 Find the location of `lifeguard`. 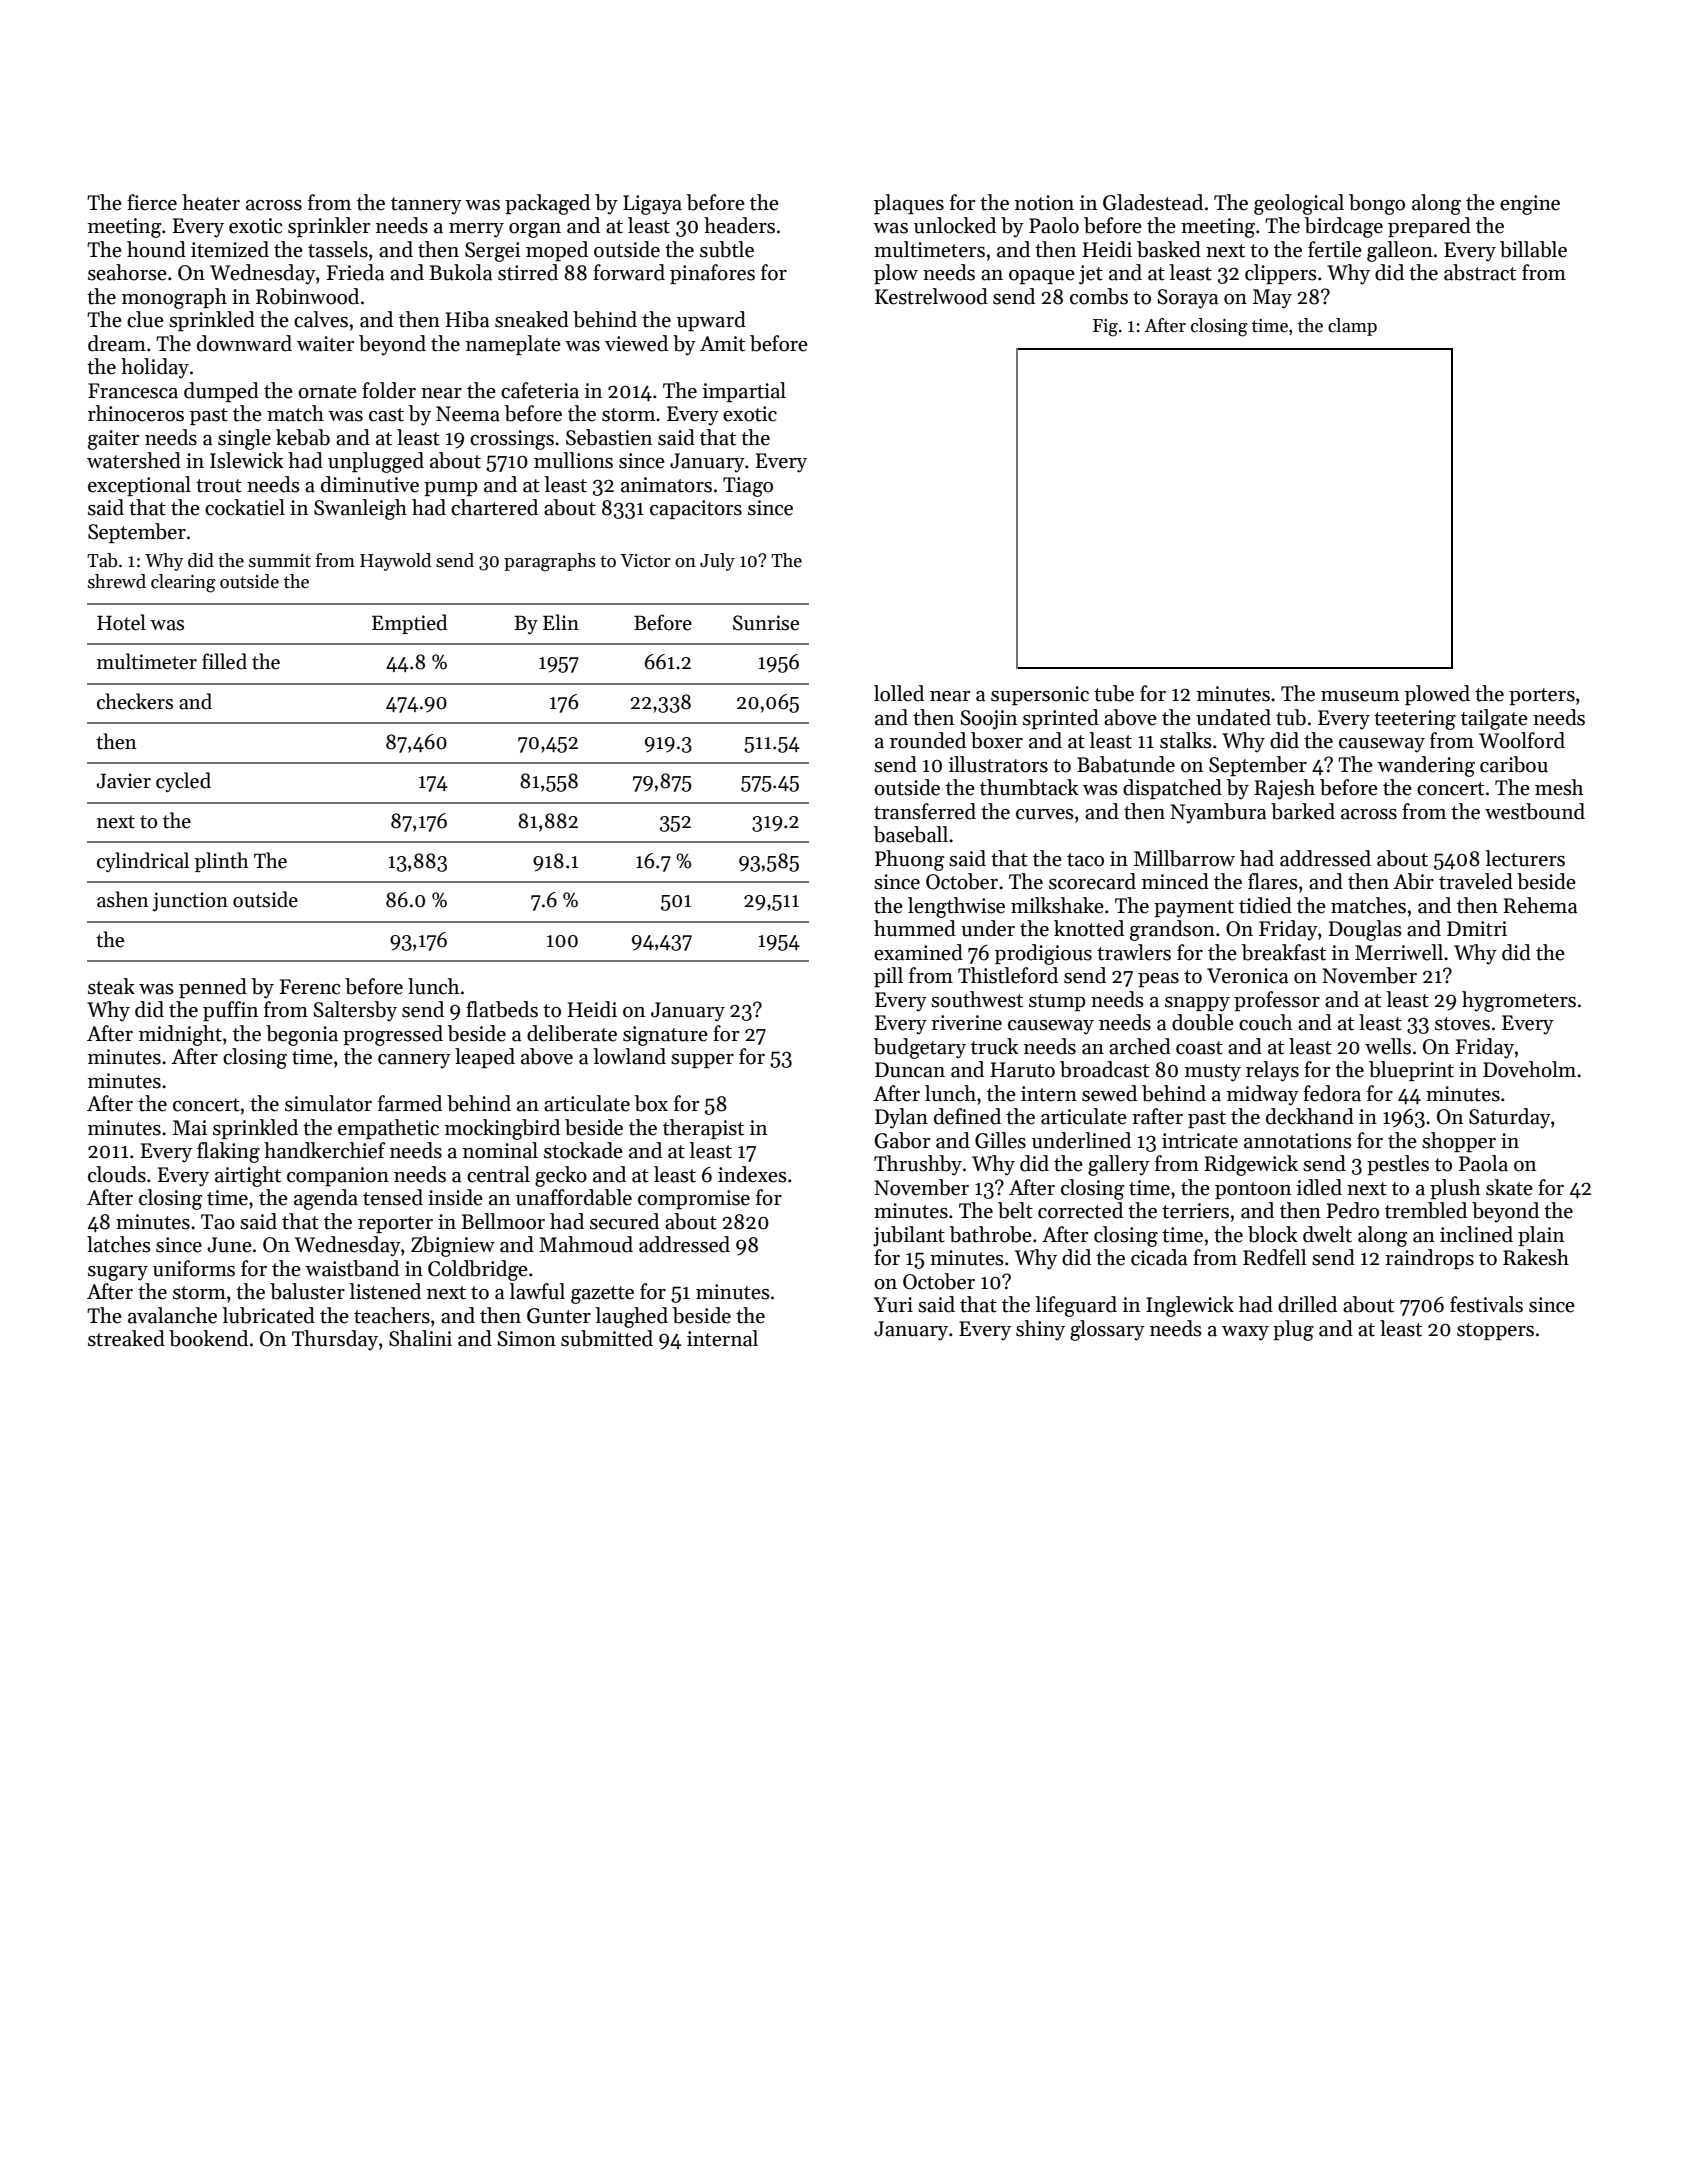

lifeguard is located at coordinates (1076, 1306).
